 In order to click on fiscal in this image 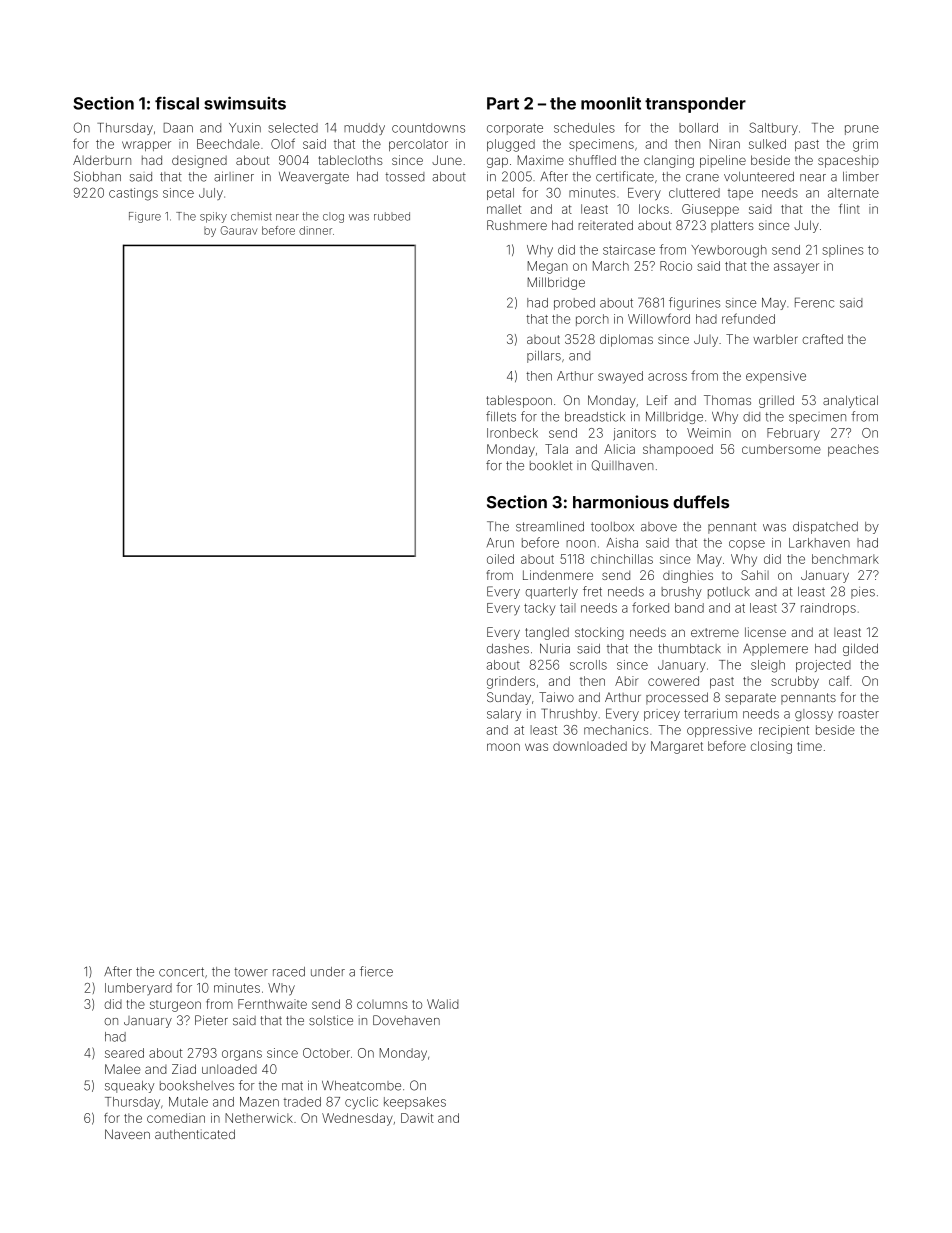, I will do `click(177, 103)`.
